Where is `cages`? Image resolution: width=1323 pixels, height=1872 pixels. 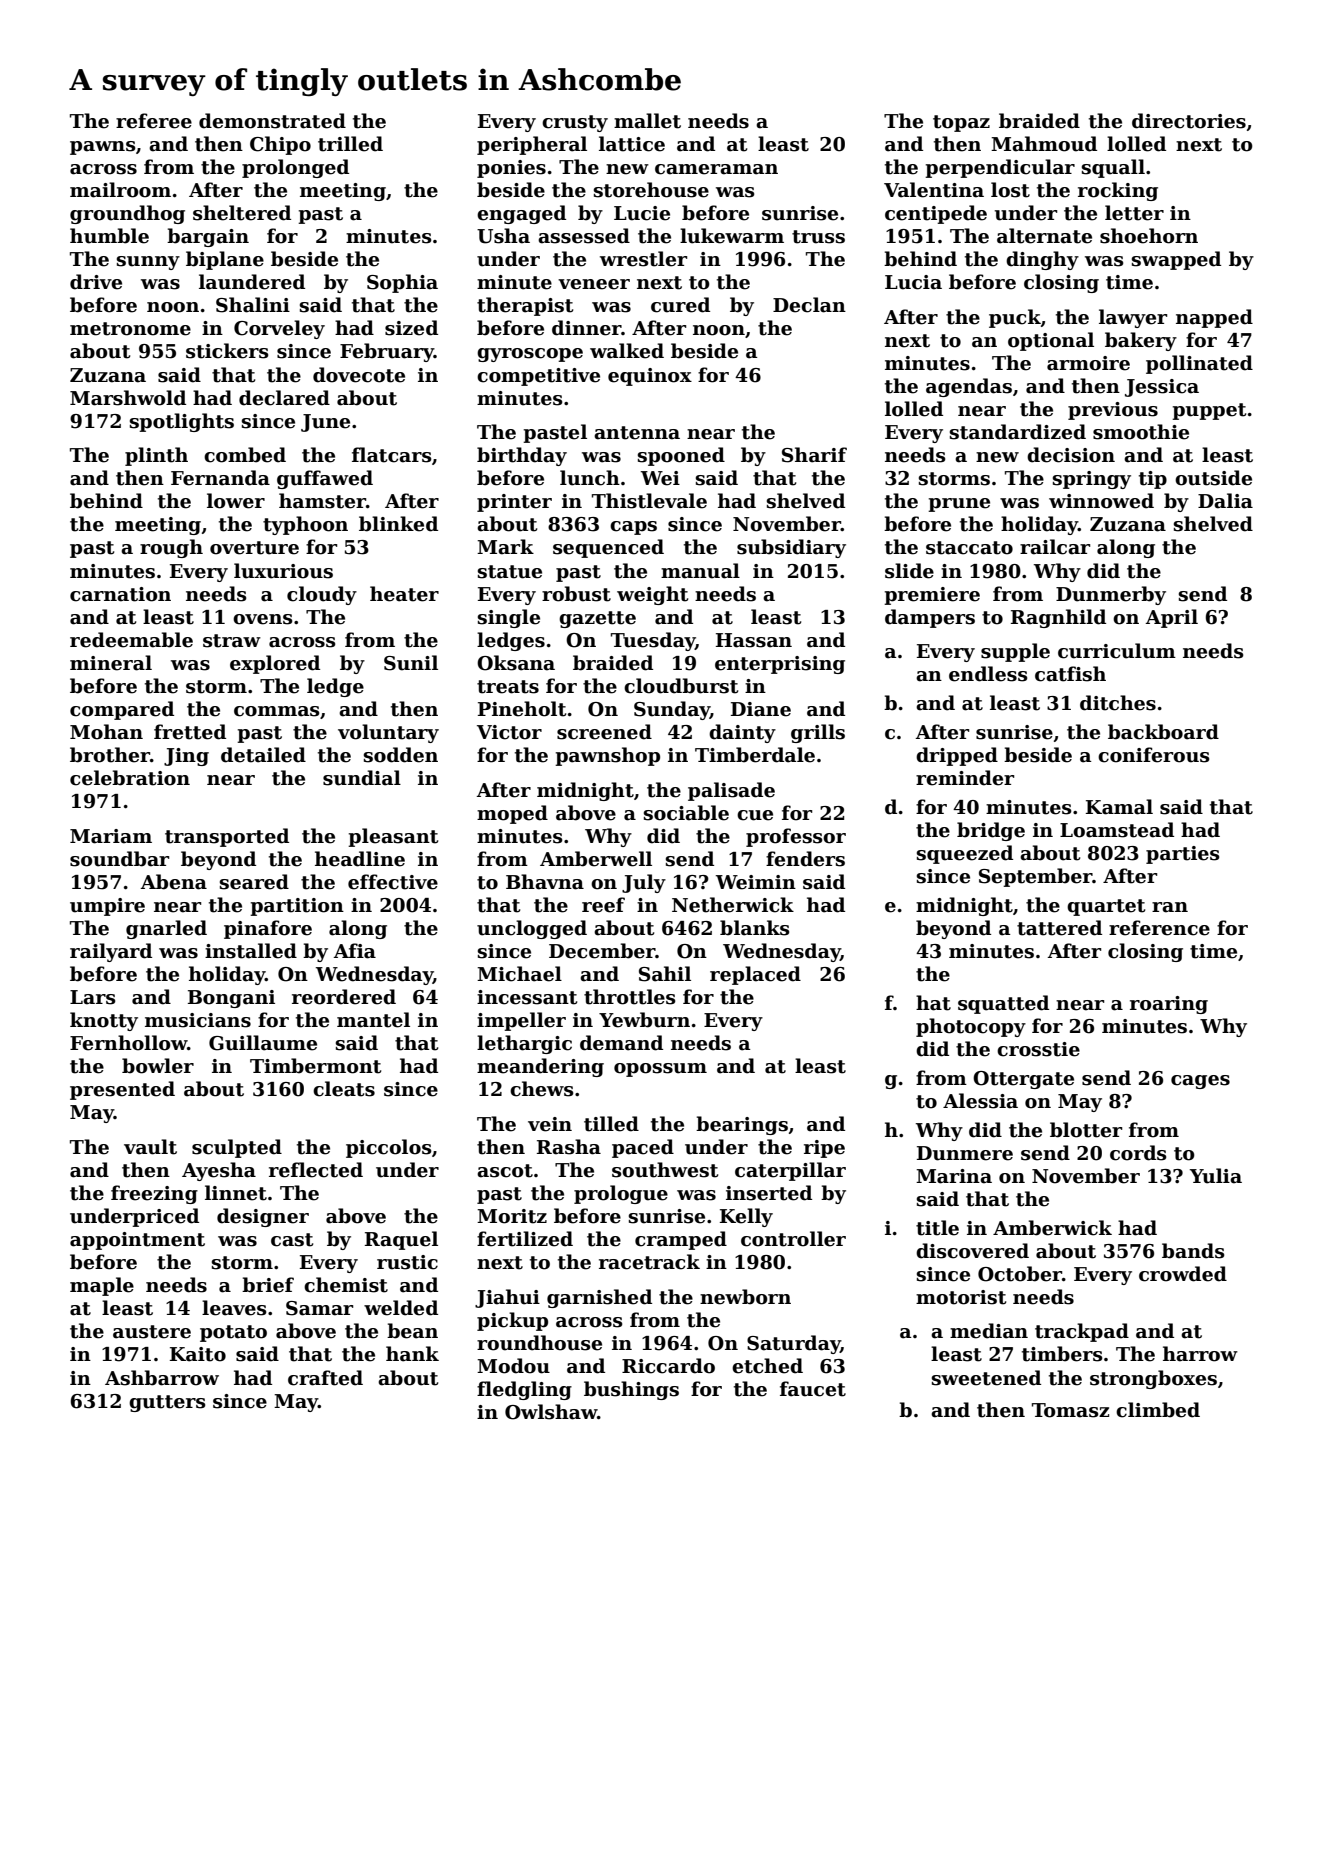 cages is located at coordinates (1200, 1082).
